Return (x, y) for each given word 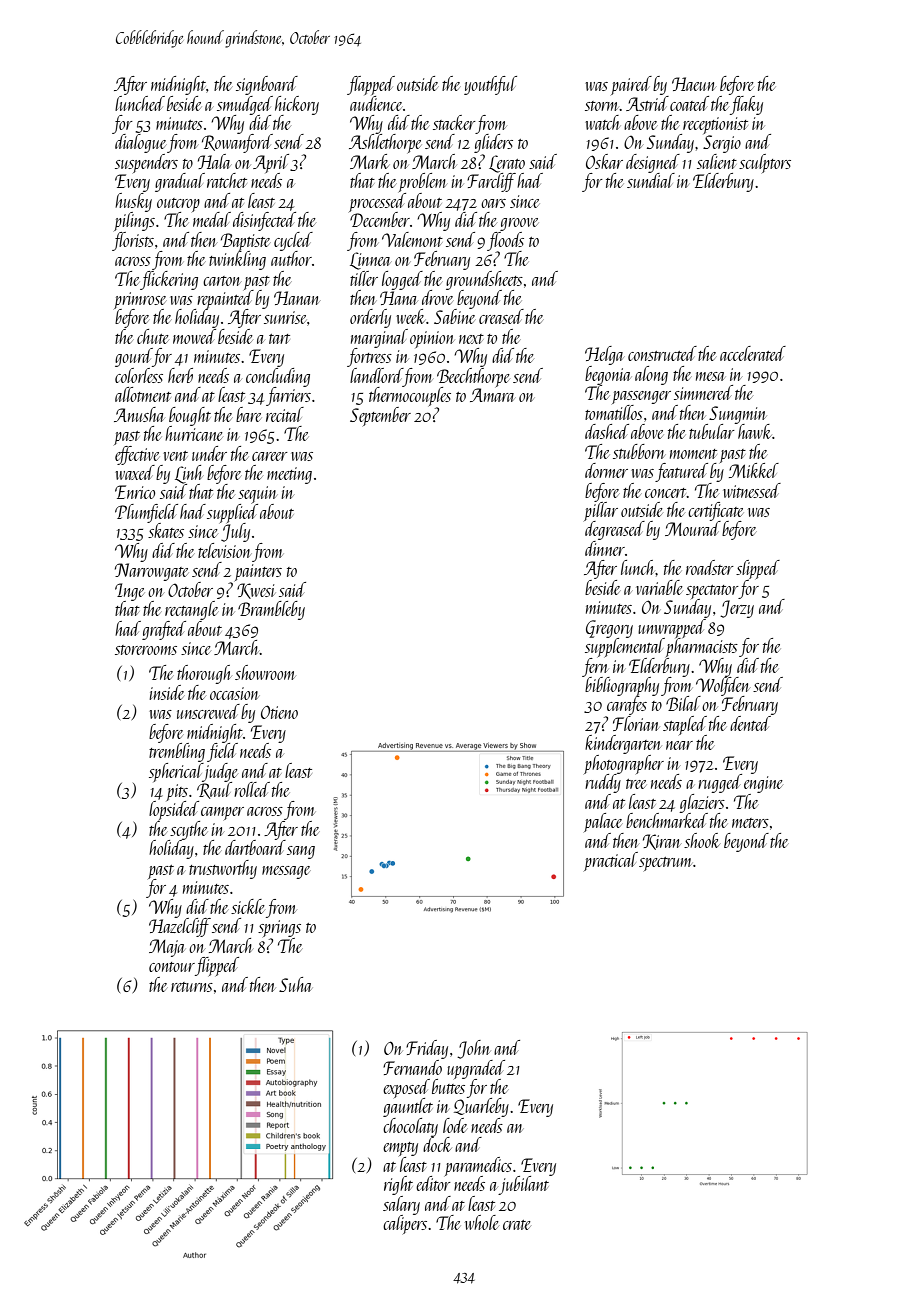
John (473, 1049)
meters (750, 823)
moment (693, 454)
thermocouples (410, 396)
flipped (217, 966)
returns (192, 987)
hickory (297, 105)
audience (376, 103)
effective (137, 455)
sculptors (765, 163)
